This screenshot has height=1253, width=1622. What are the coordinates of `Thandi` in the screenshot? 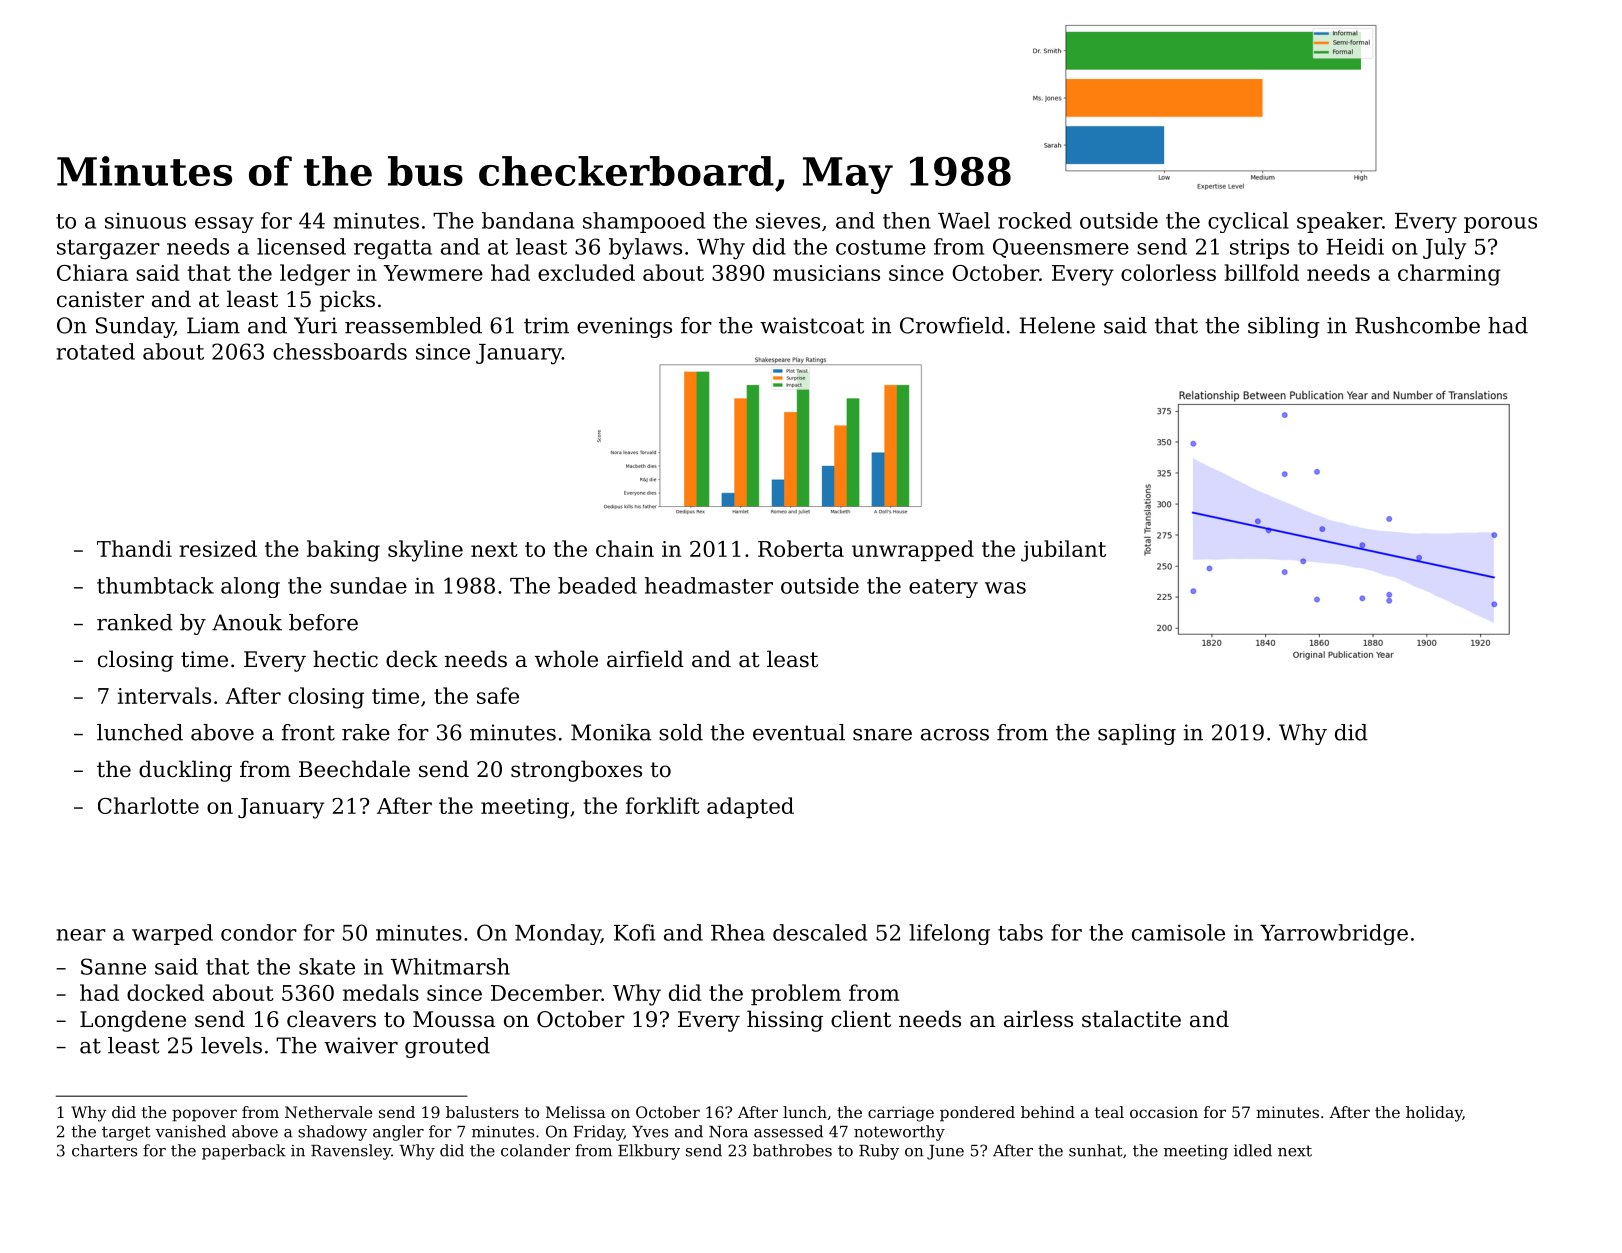 It's located at (134, 548).
